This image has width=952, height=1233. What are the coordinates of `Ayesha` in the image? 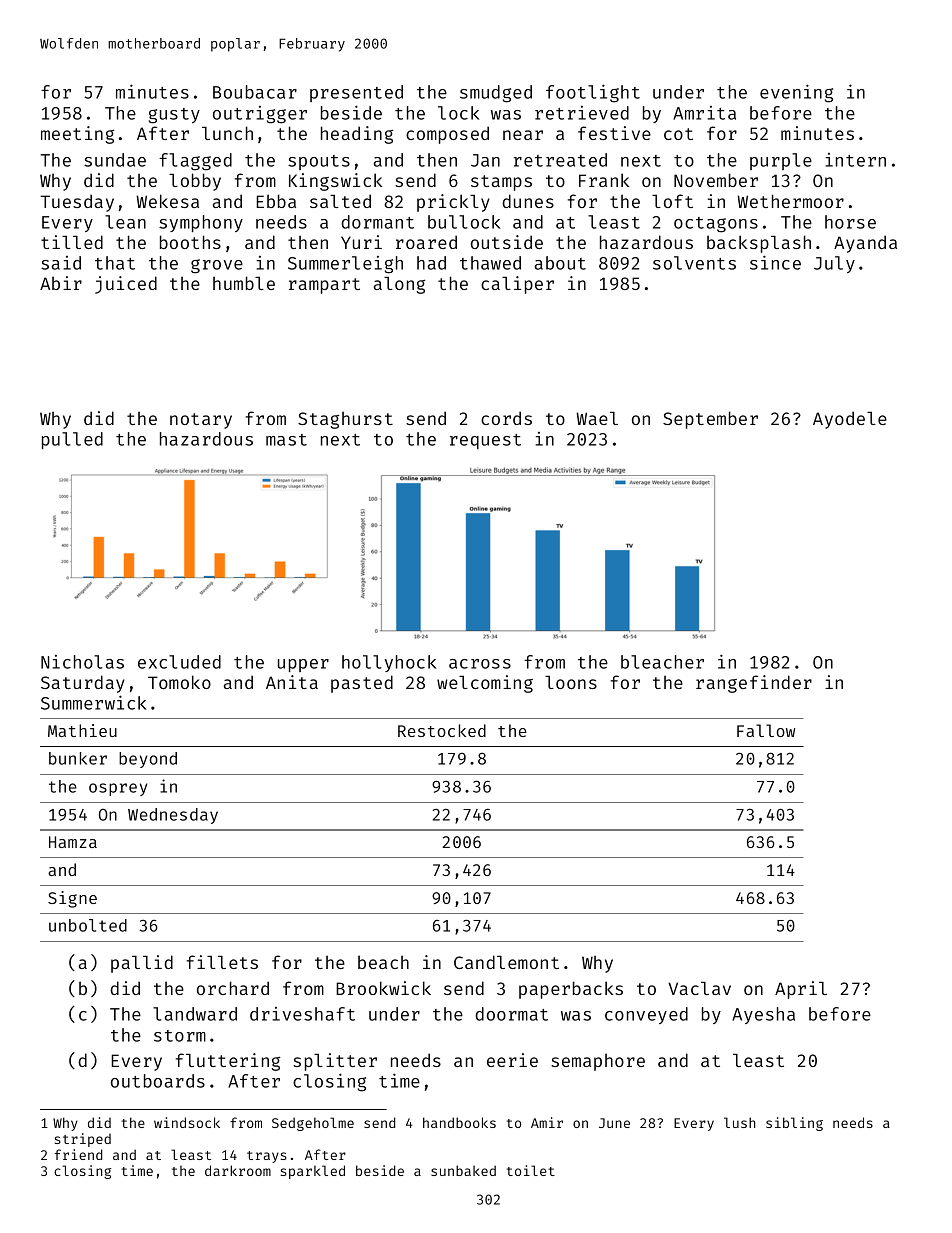 It's located at (763, 1015).
